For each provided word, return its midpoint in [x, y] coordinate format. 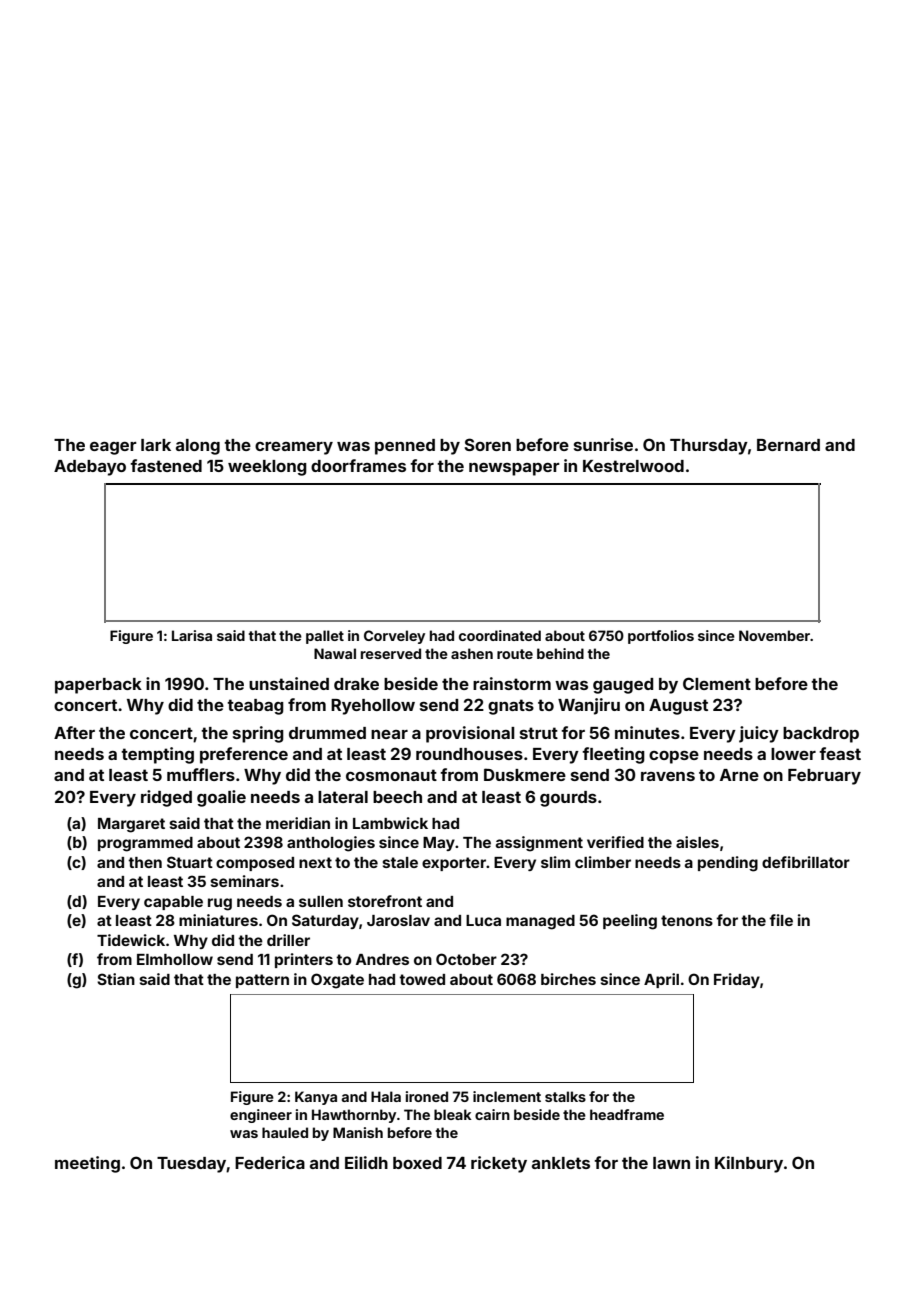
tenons [687, 920]
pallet [325, 637]
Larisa [192, 635]
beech [397, 797]
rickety [499, 1164]
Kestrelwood [633, 466]
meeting [87, 1164]
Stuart [190, 862]
